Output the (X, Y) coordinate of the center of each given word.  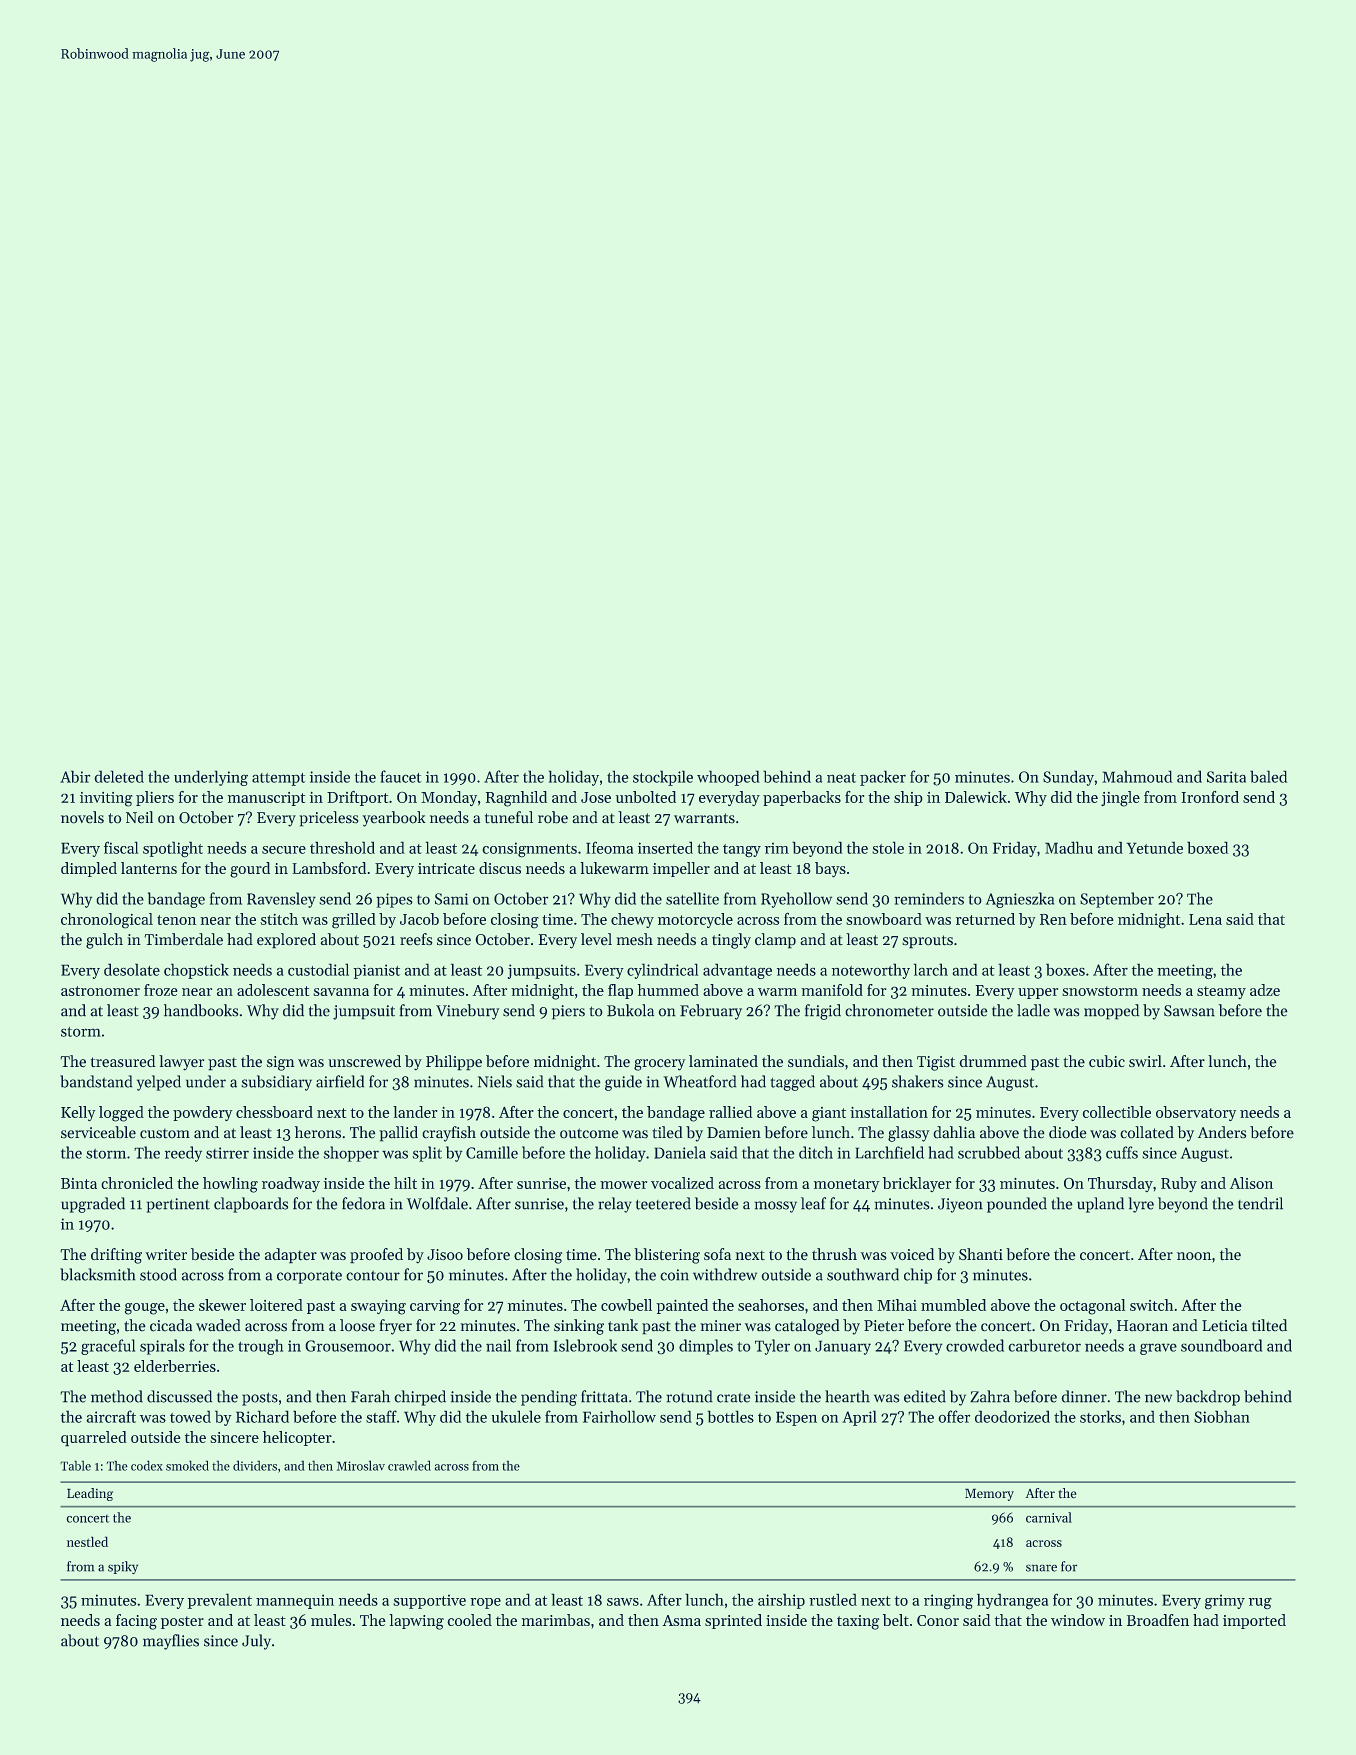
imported (1254, 1621)
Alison (1251, 1183)
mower (623, 1185)
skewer (222, 1305)
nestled (87, 1542)
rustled (833, 1600)
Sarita (1226, 777)
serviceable (98, 1132)
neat (841, 778)
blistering (667, 1256)
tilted (1269, 1325)
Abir (75, 777)
